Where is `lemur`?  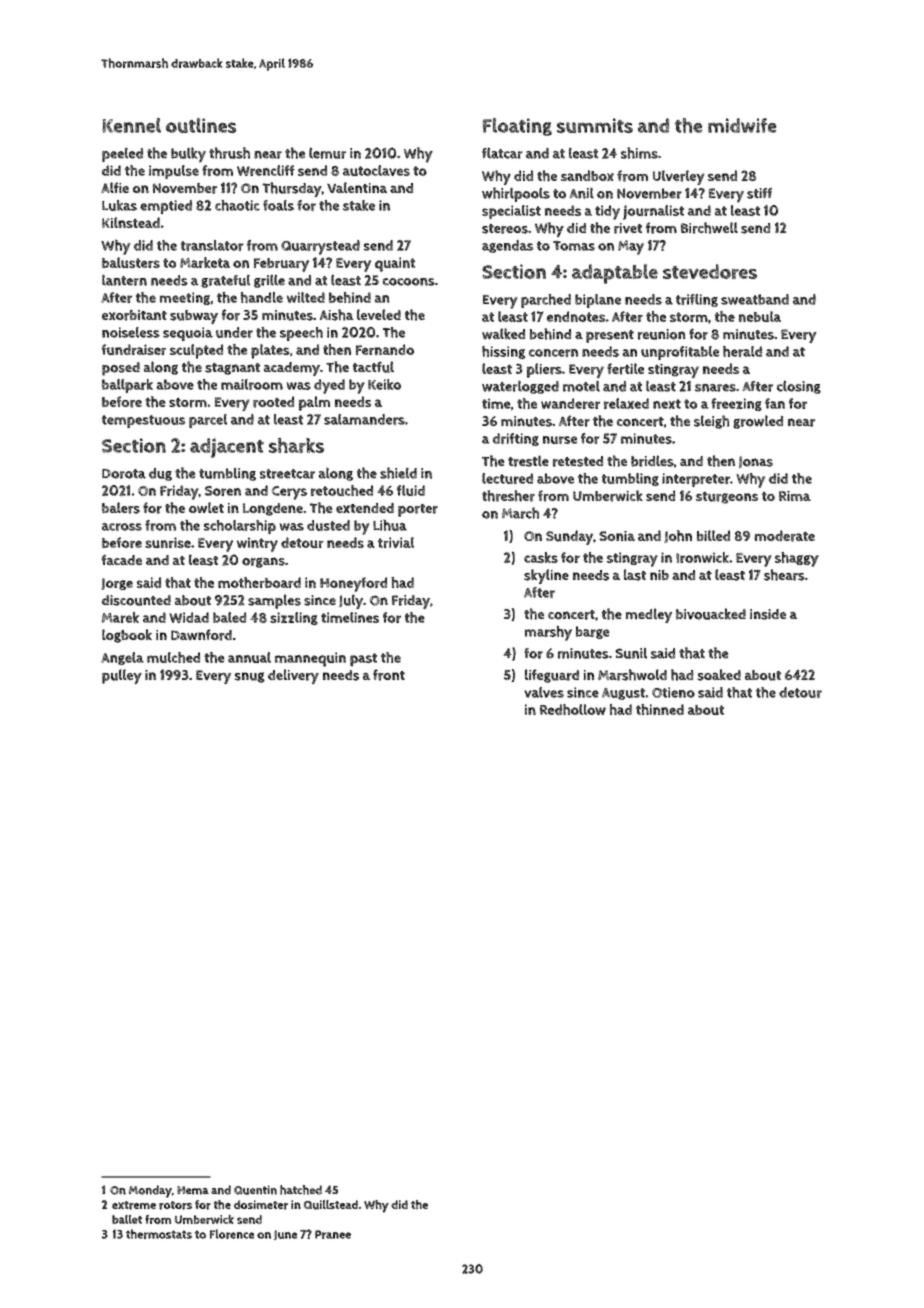 lemur is located at coordinates (327, 153).
